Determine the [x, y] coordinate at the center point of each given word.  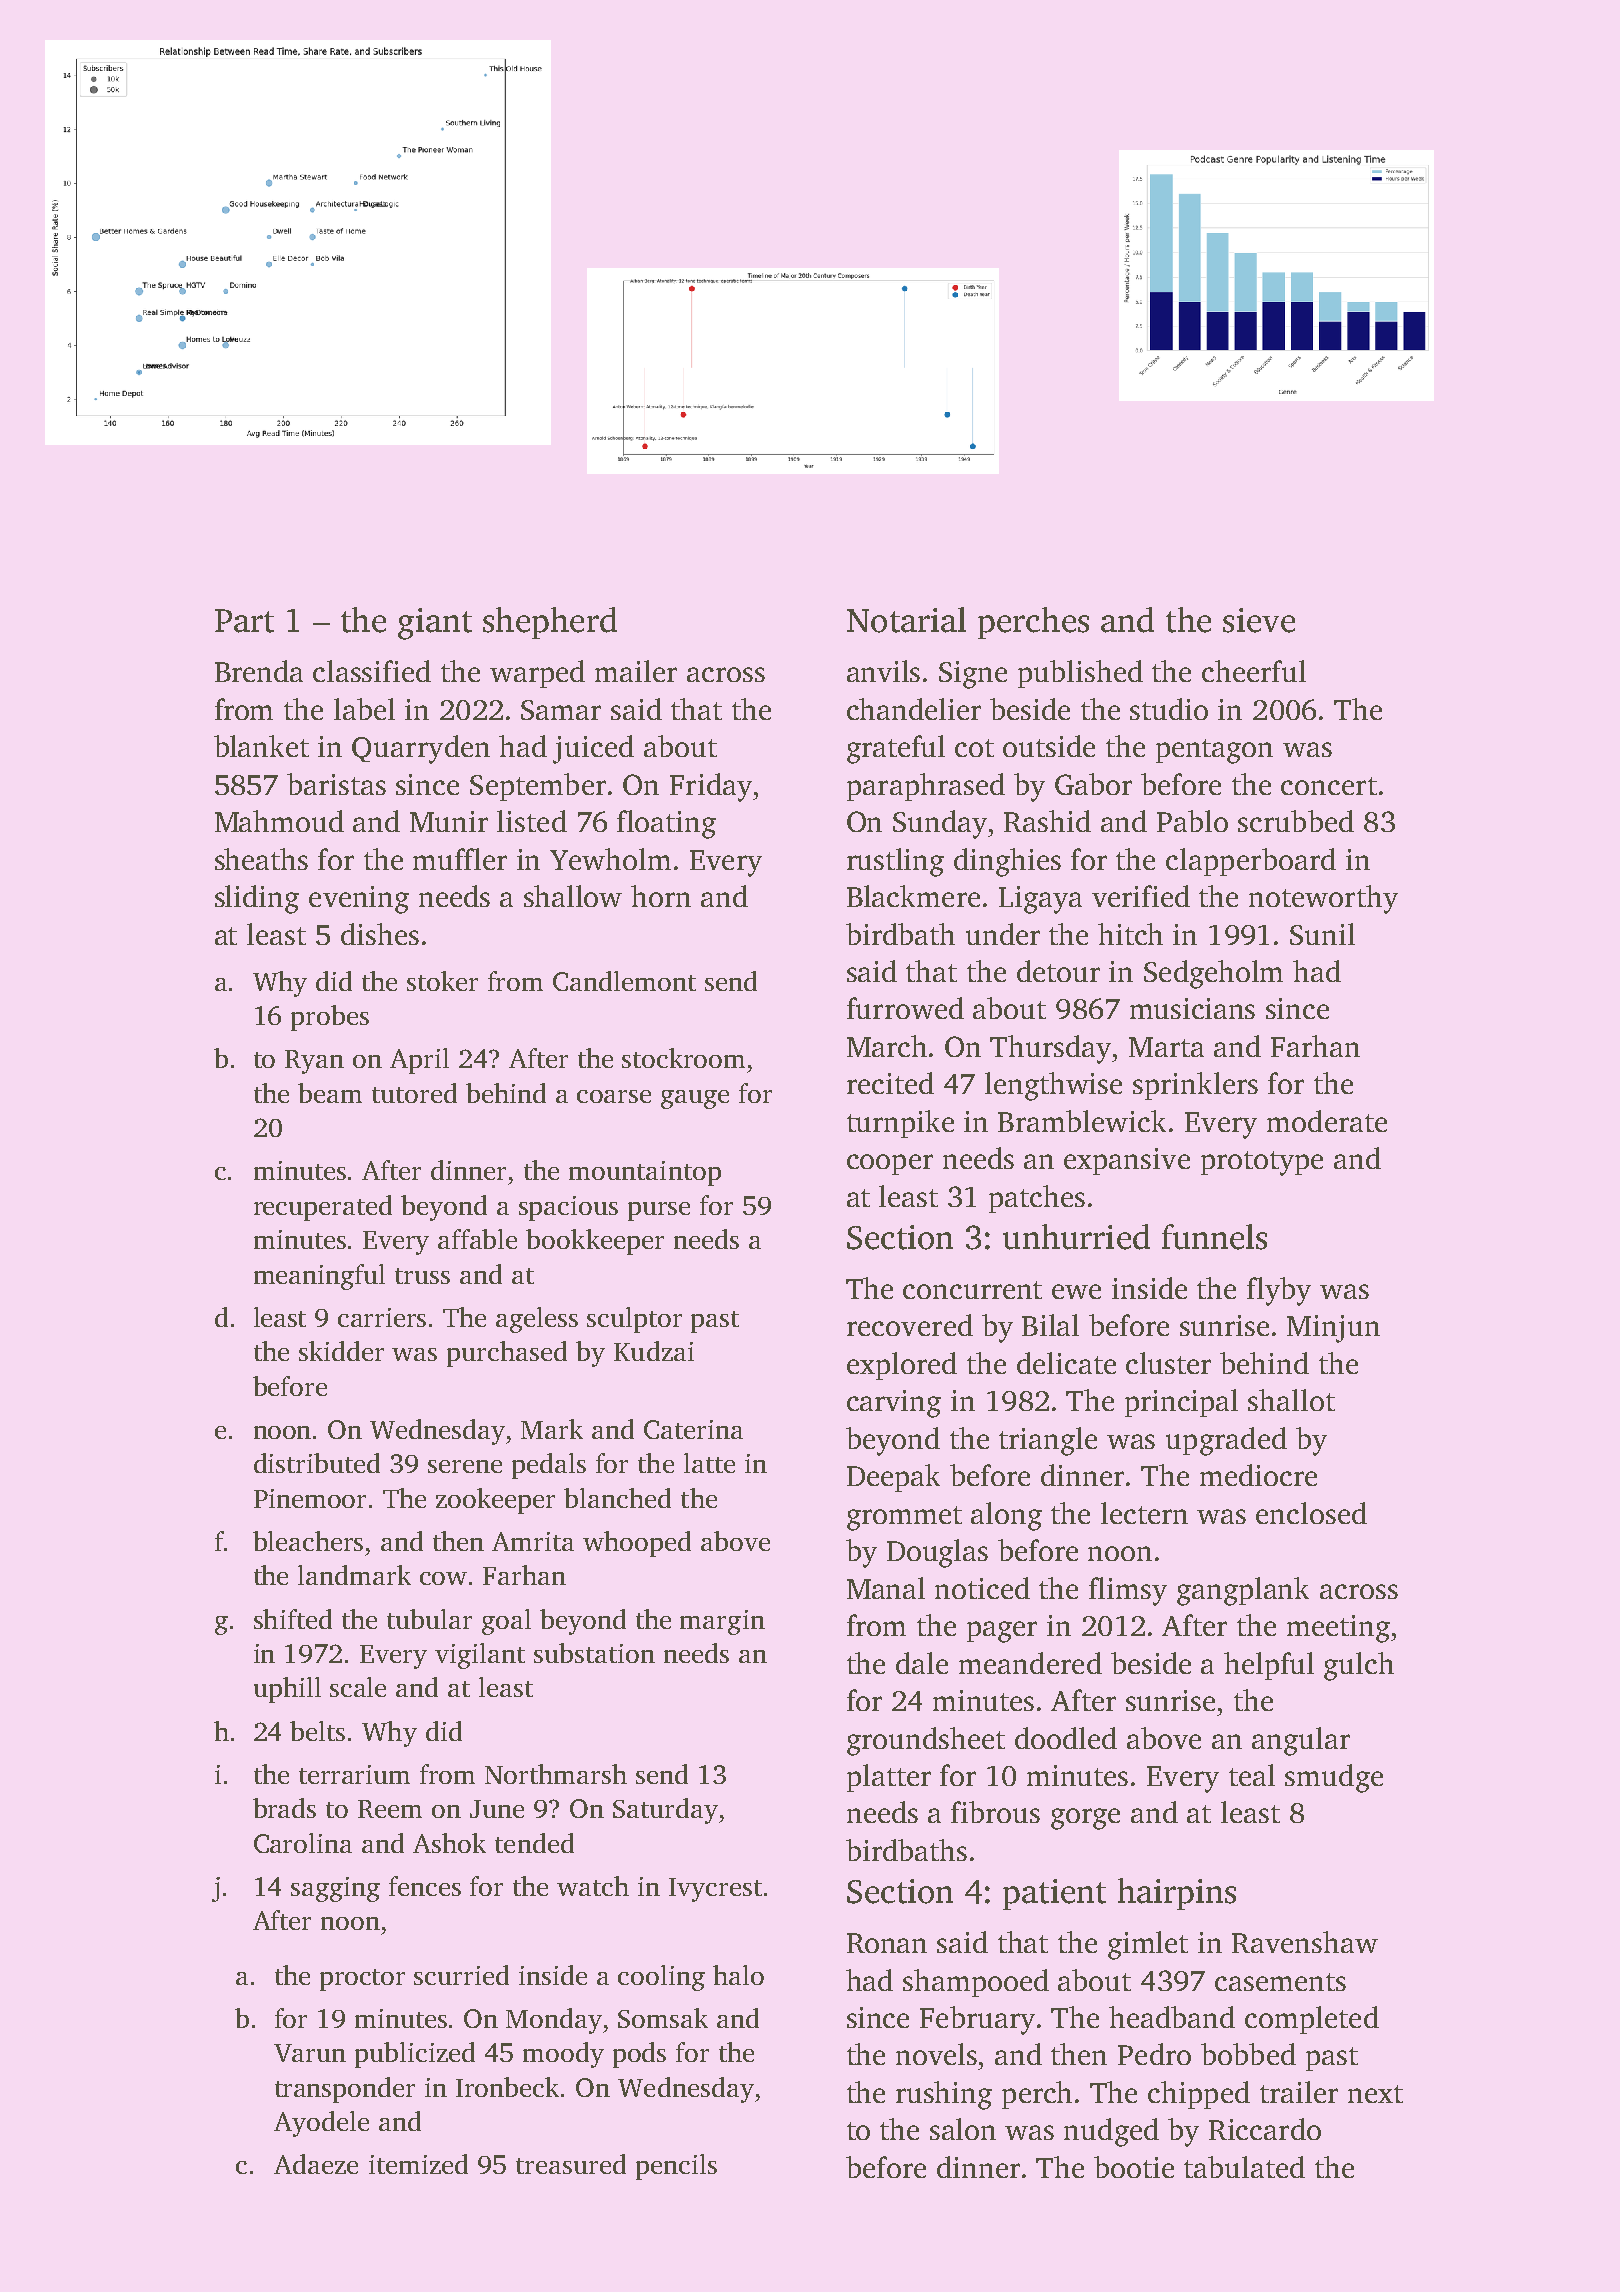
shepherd [550, 623]
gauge [695, 1099]
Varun [310, 2053]
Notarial [906, 620]
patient [1054, 1894]
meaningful [319, 1277]
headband [1172, 2017]
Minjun [1333, 1329]
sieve [1259, 620]
